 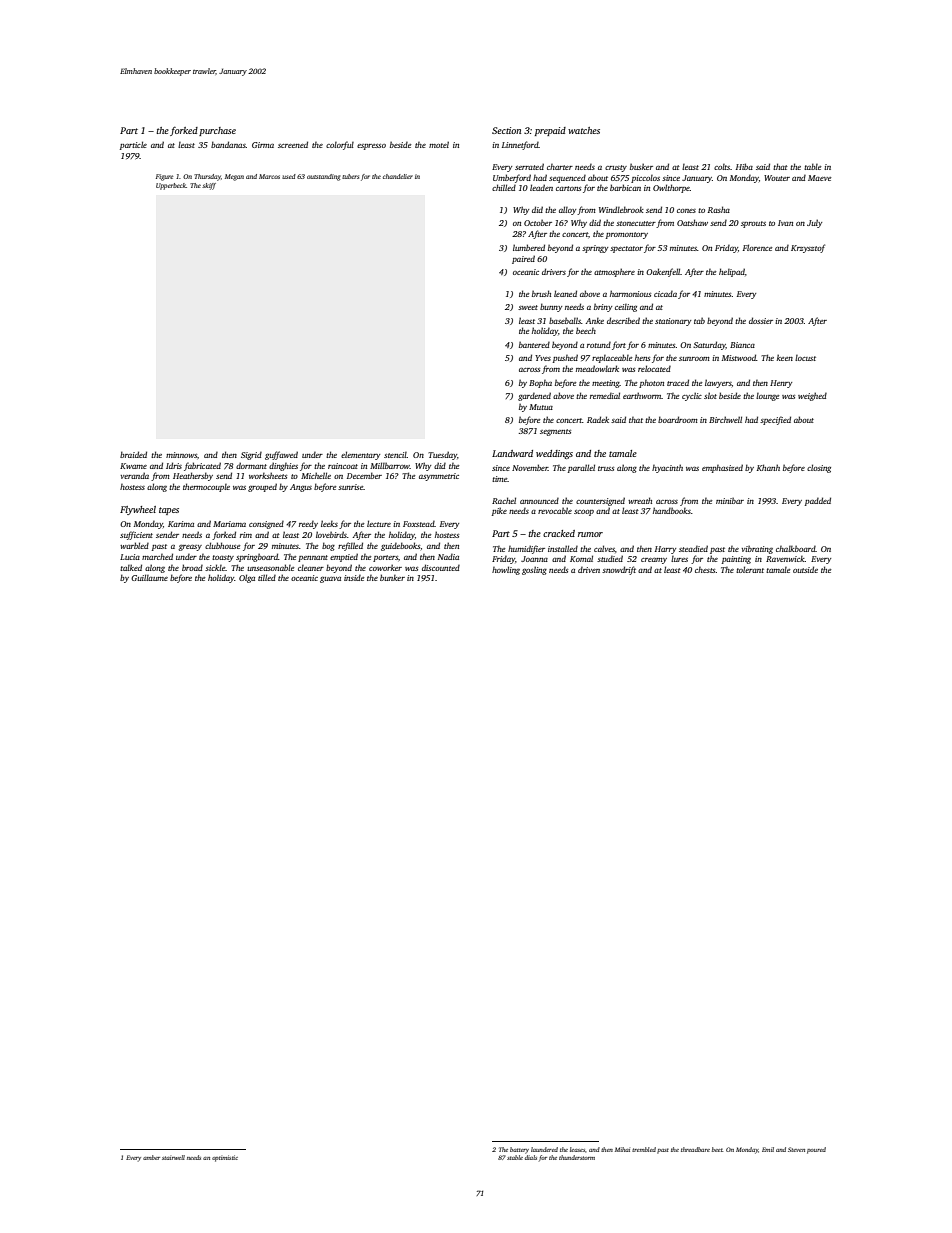 I want to click on chandelier, so click(x=398, y=176).
